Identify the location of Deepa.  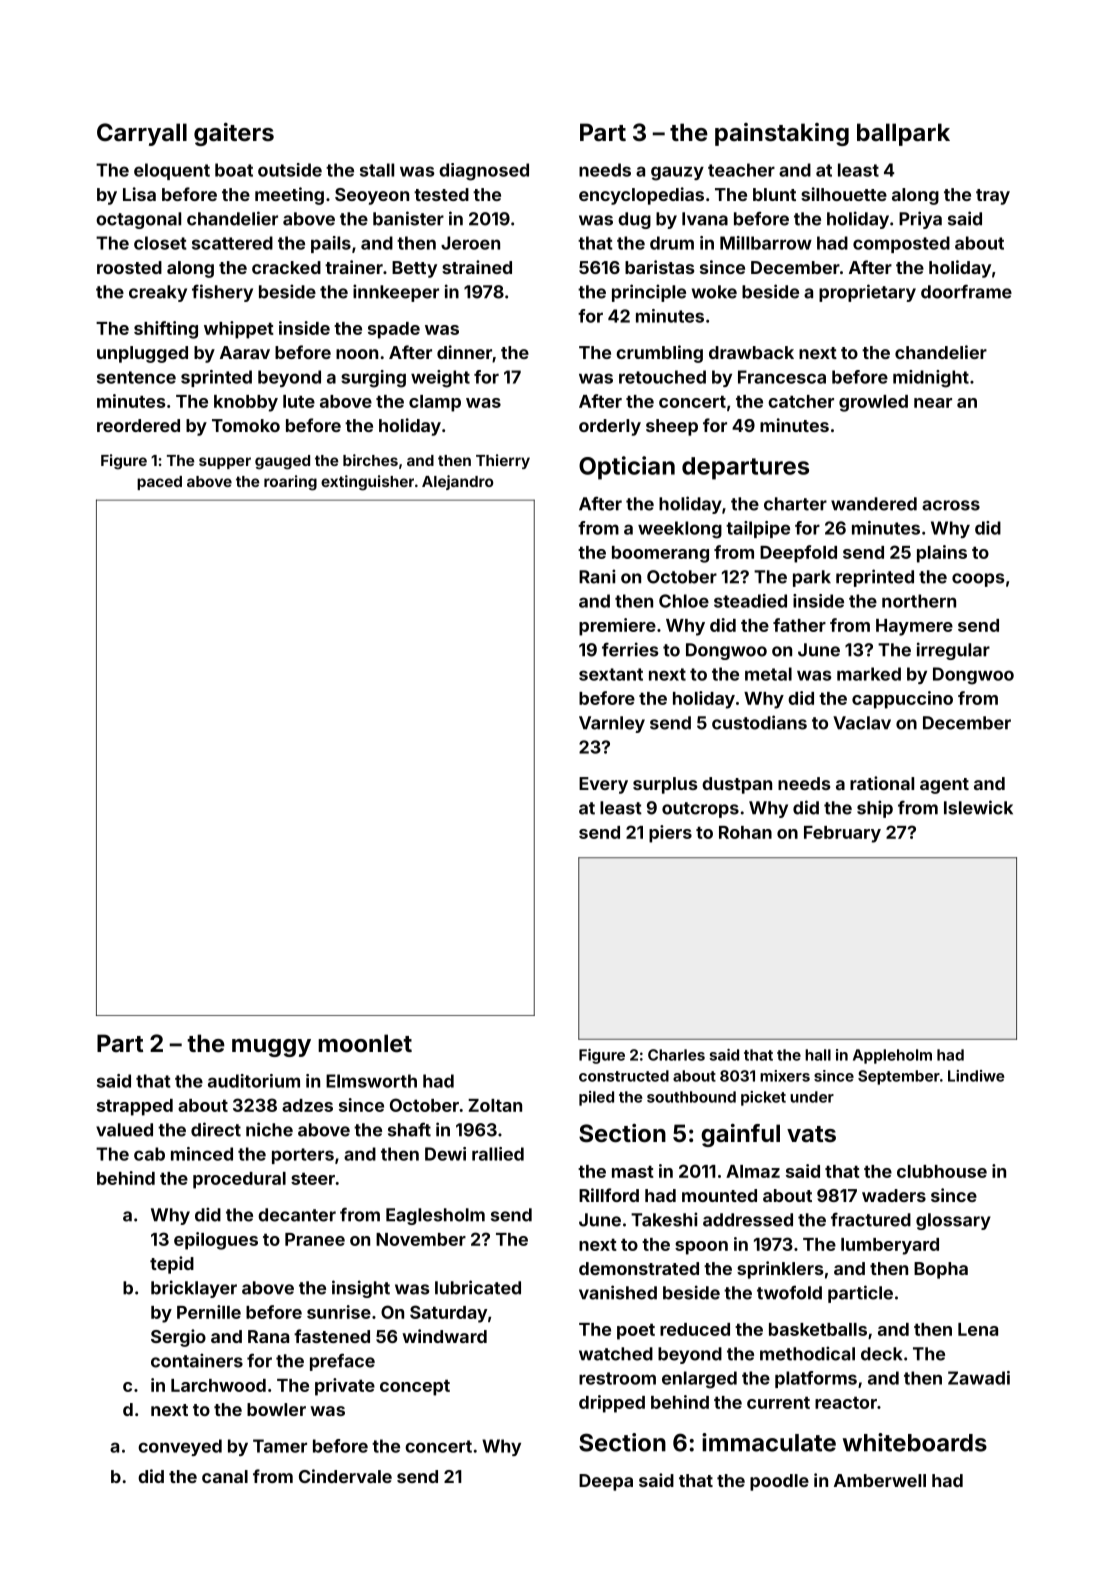
(606, 1482).
